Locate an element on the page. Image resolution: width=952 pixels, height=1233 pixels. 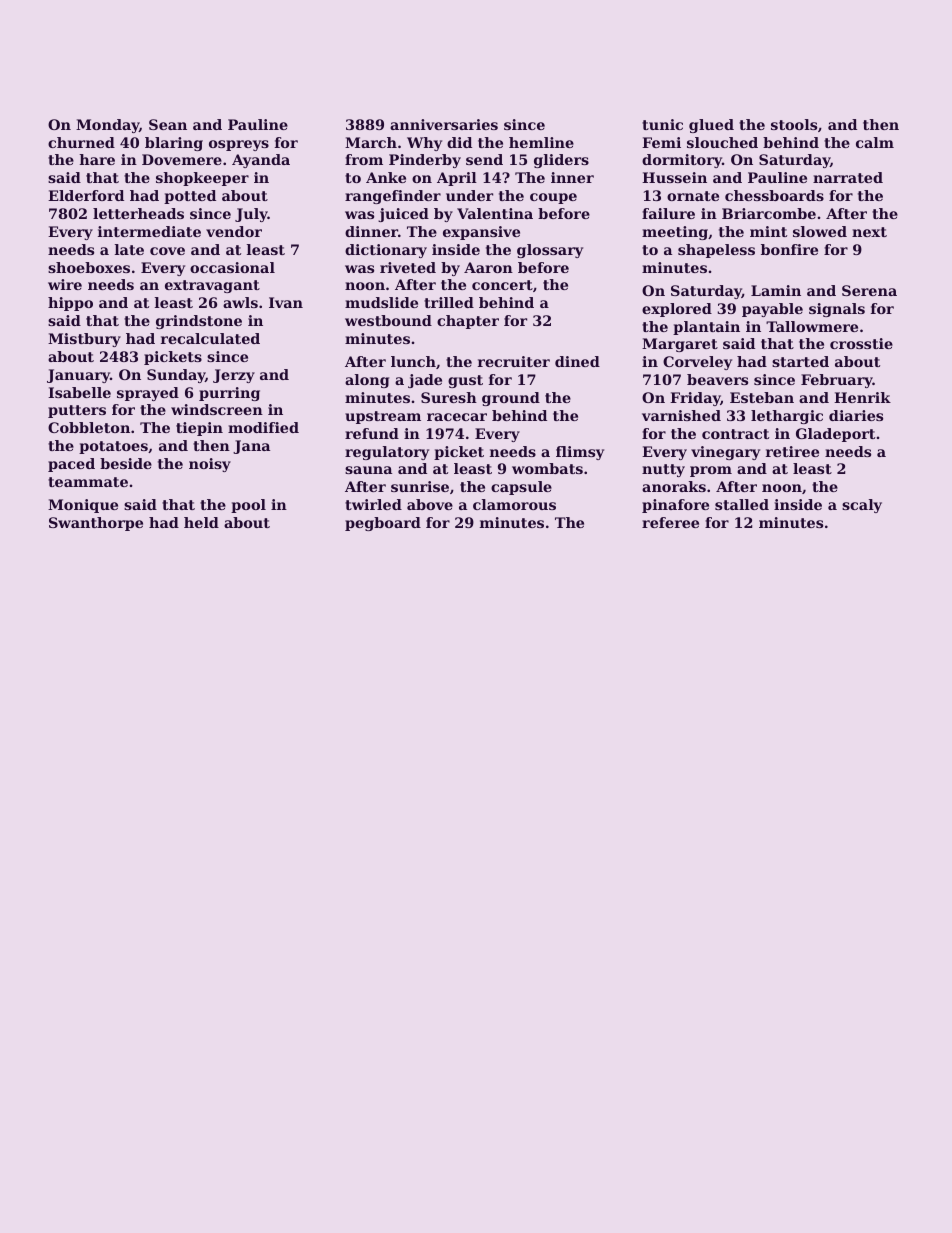
signals is located at coordinates (837, 310).
